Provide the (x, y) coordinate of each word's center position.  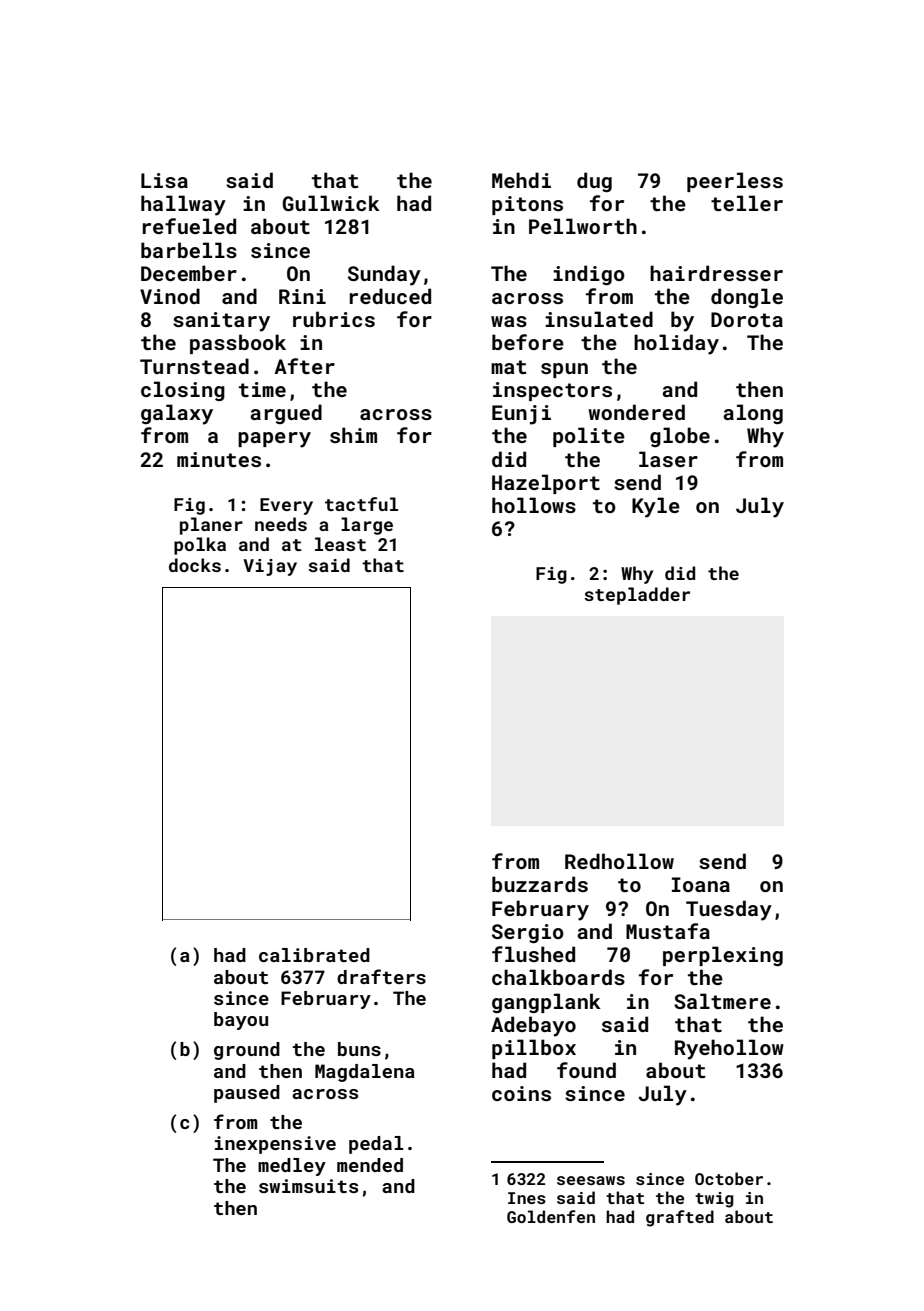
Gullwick (331, 203)
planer (211, 526)
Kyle (656, 507)
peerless (735, 182)
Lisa (164, 180)
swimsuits (308, 1186)
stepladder (637, 596)
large (367, 526)
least (340, 544)
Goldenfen (551, 1216)
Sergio (528, 933)
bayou (241, 1021)
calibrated (314, 955)
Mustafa (668, 931)
